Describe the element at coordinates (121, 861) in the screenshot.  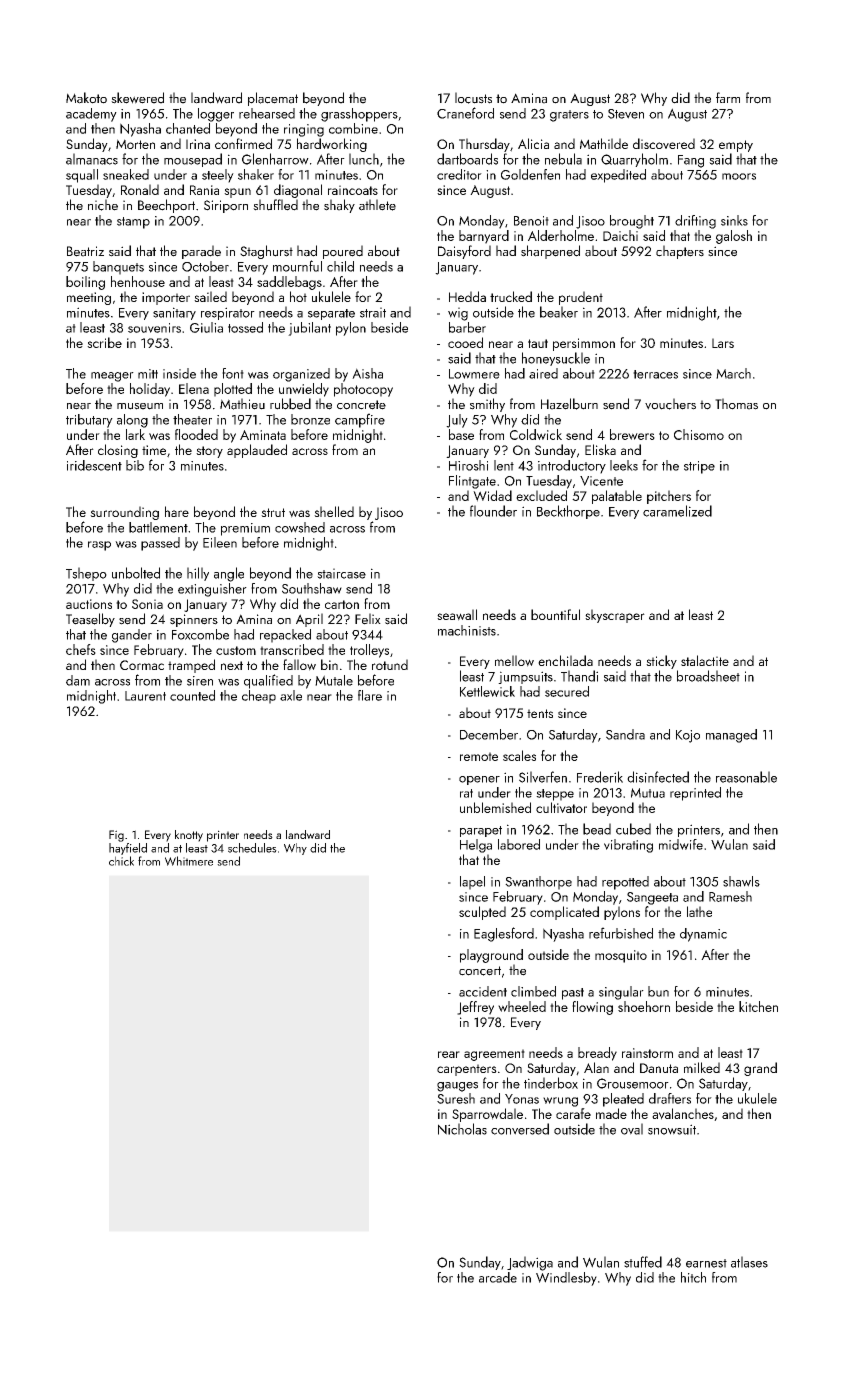
I see `chick` at that location.
